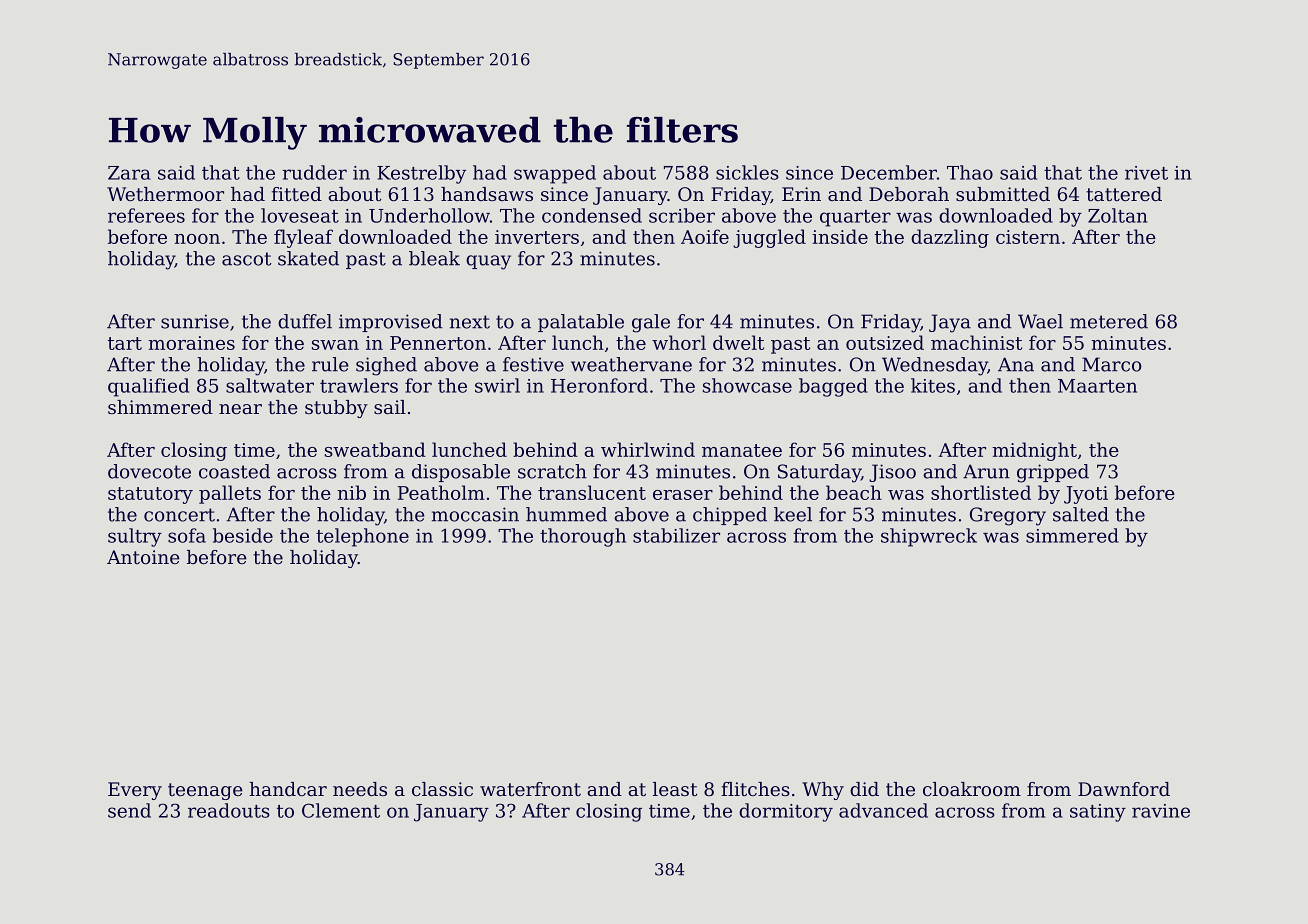 The image size is (1308, 924). I want to click on Thao, so click(970, 172).
